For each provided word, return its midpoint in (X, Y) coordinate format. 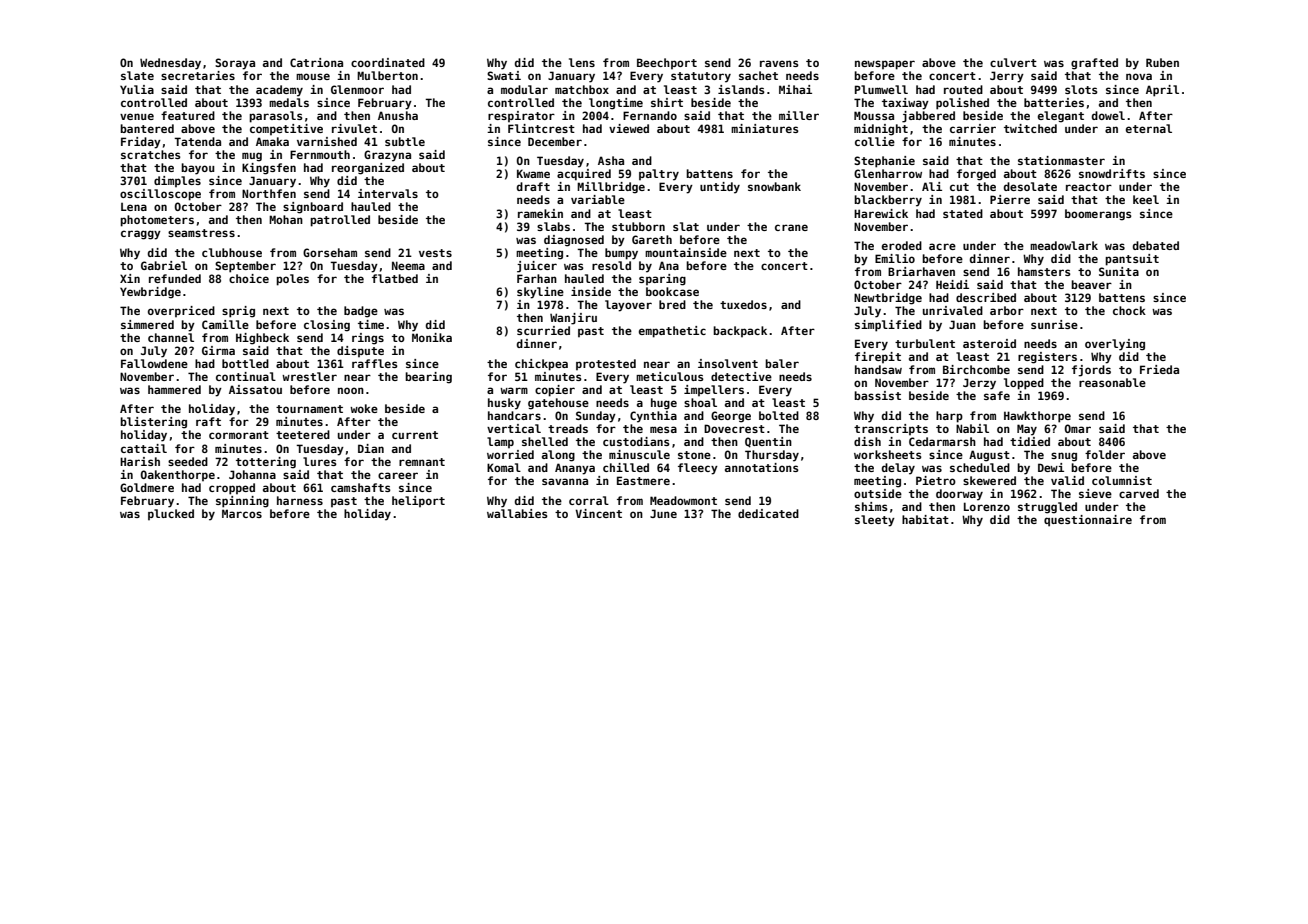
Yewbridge (150, 293)
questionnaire (1088, 521)
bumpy (621, 254)
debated (1156, 245)
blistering (153, 423)
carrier (973, 128)
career (398, 475)
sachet (758, 75)
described (986, 297)
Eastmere (643, 480)
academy (279, 91)
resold (611, 265)
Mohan (286, 219)
